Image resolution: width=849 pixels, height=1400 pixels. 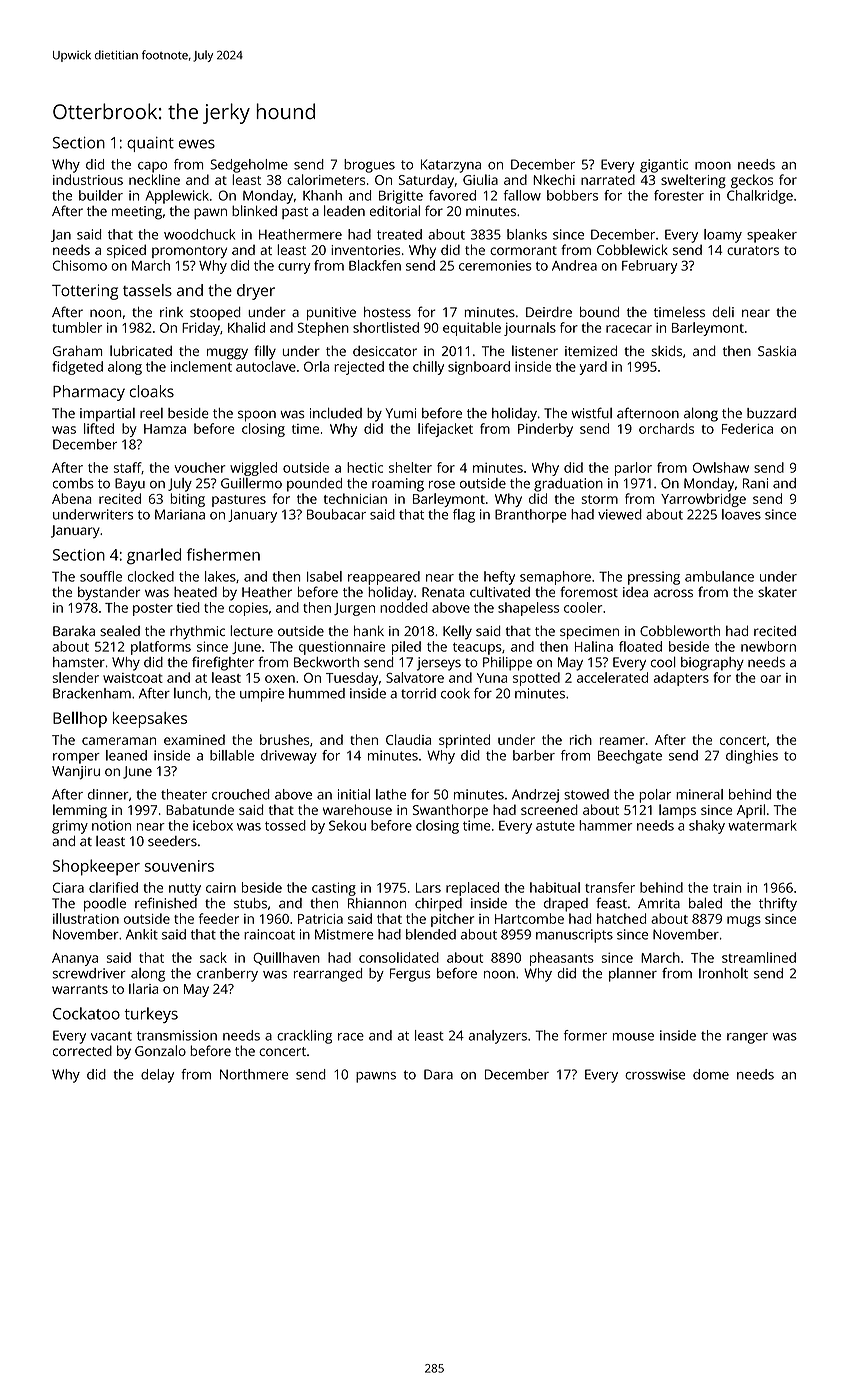 What do you see at coordinates (664, 166) in the screenshot?
I see `gigantic` at bounding box center [664, 166].
